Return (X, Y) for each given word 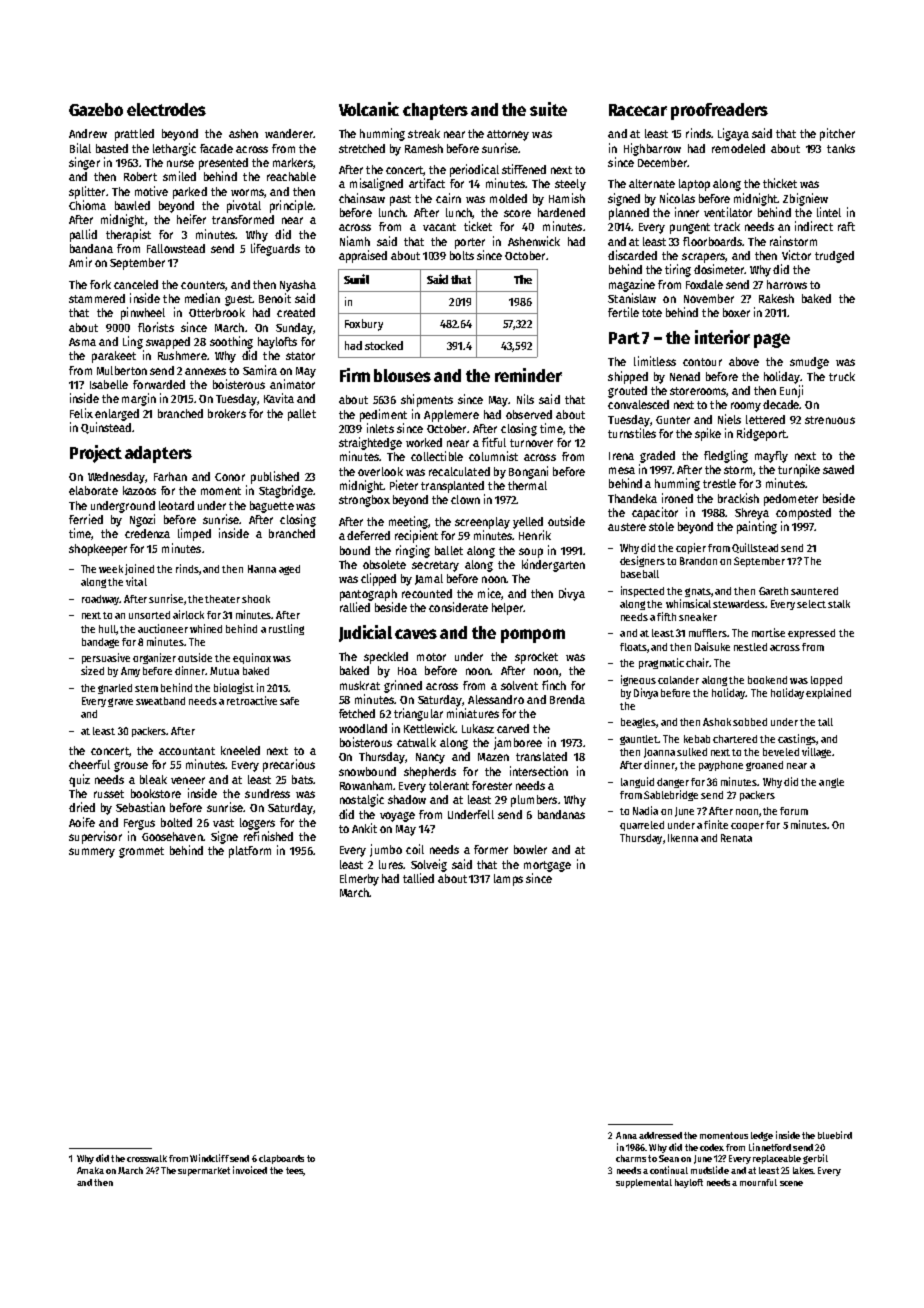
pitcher (837, 134)
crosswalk (147, 1158)
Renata (736, 838)
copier (691, 548)
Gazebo (96, 109)
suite (548, 109)
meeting (408, 522)
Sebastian (140, 807)
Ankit (364, 828)
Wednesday (116, 478)
